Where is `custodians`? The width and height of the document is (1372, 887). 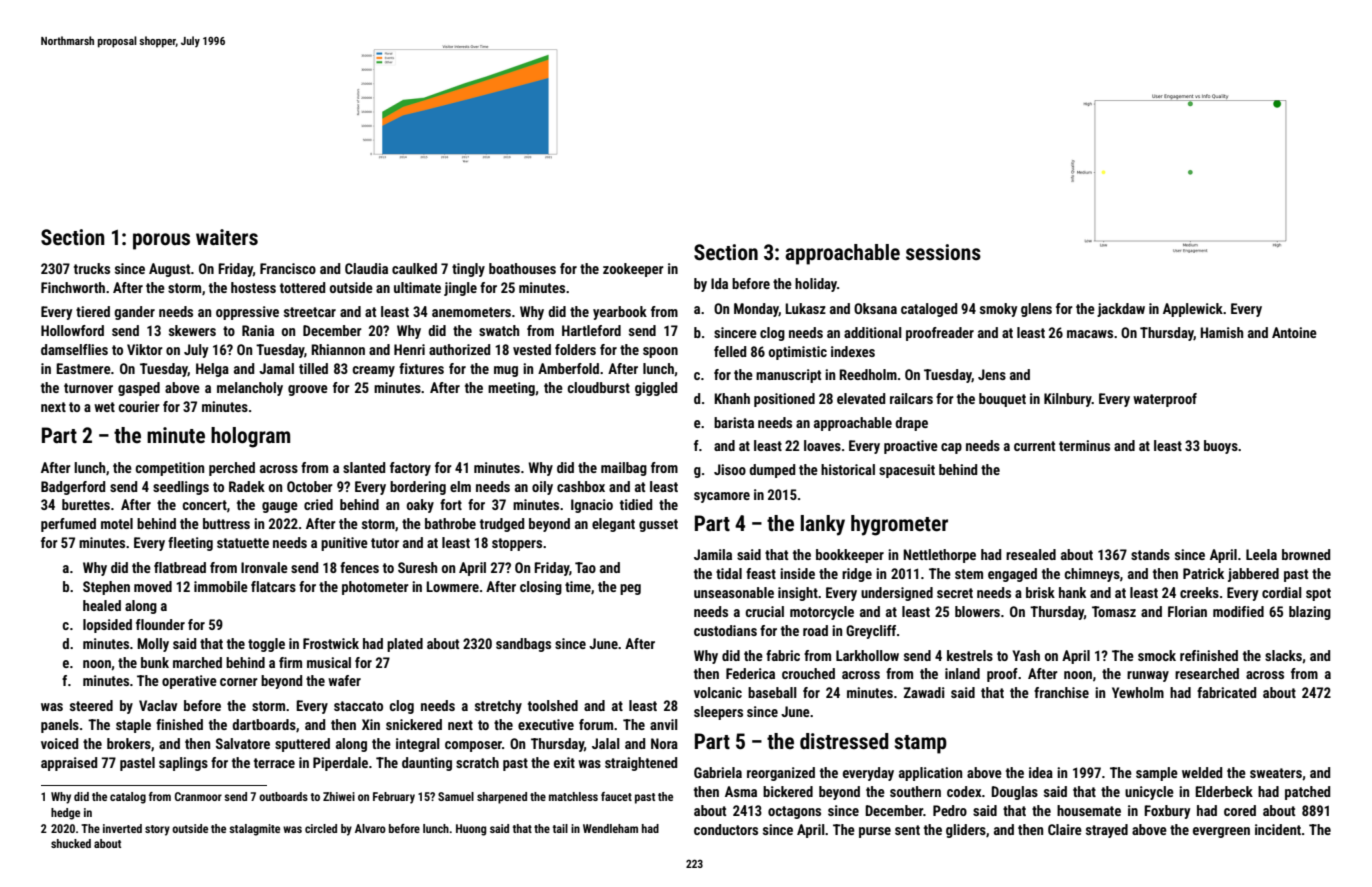 custodians is located at coordinates (725, 630).
